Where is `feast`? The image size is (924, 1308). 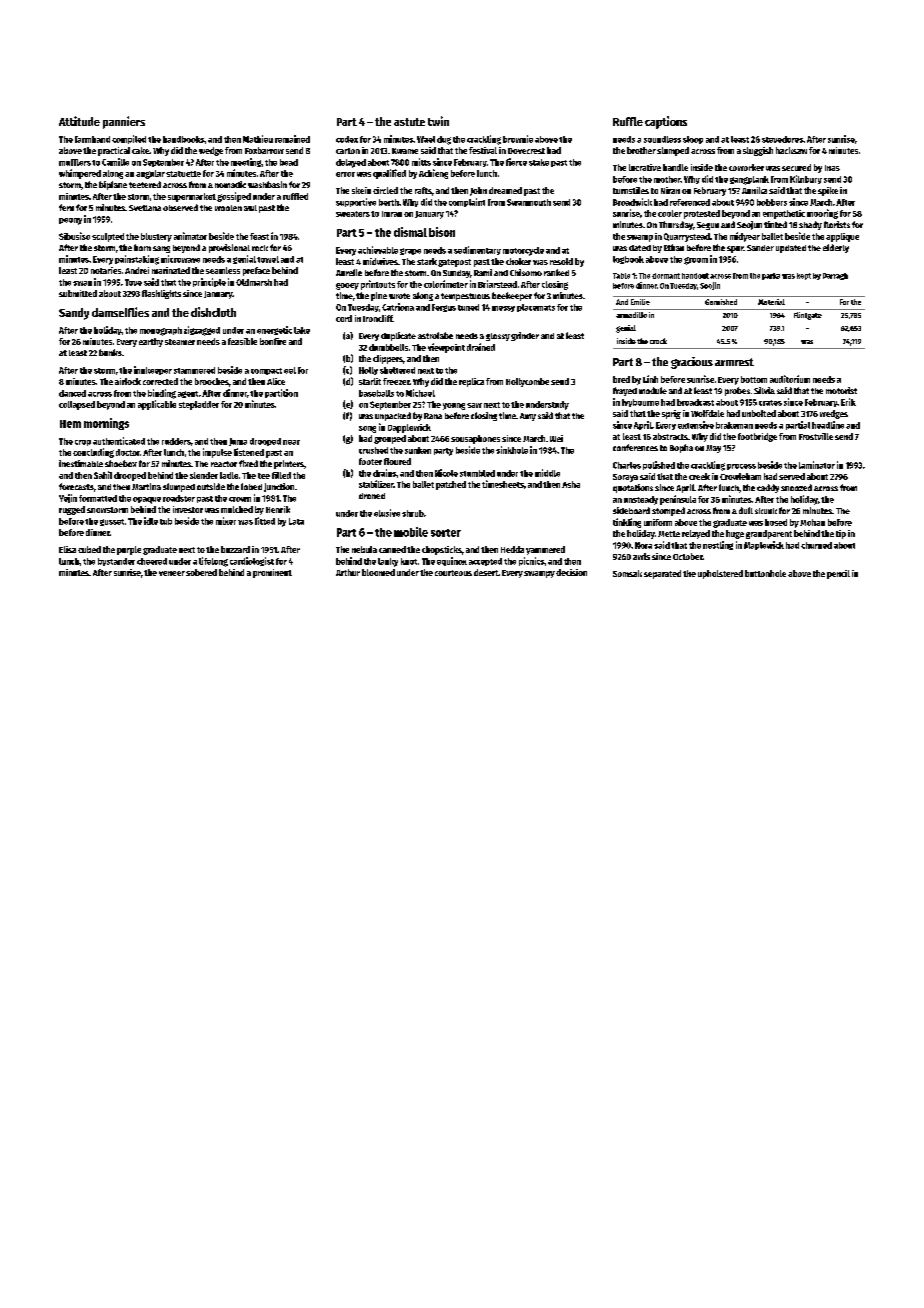
feast is located at coordinates (259, 236).
